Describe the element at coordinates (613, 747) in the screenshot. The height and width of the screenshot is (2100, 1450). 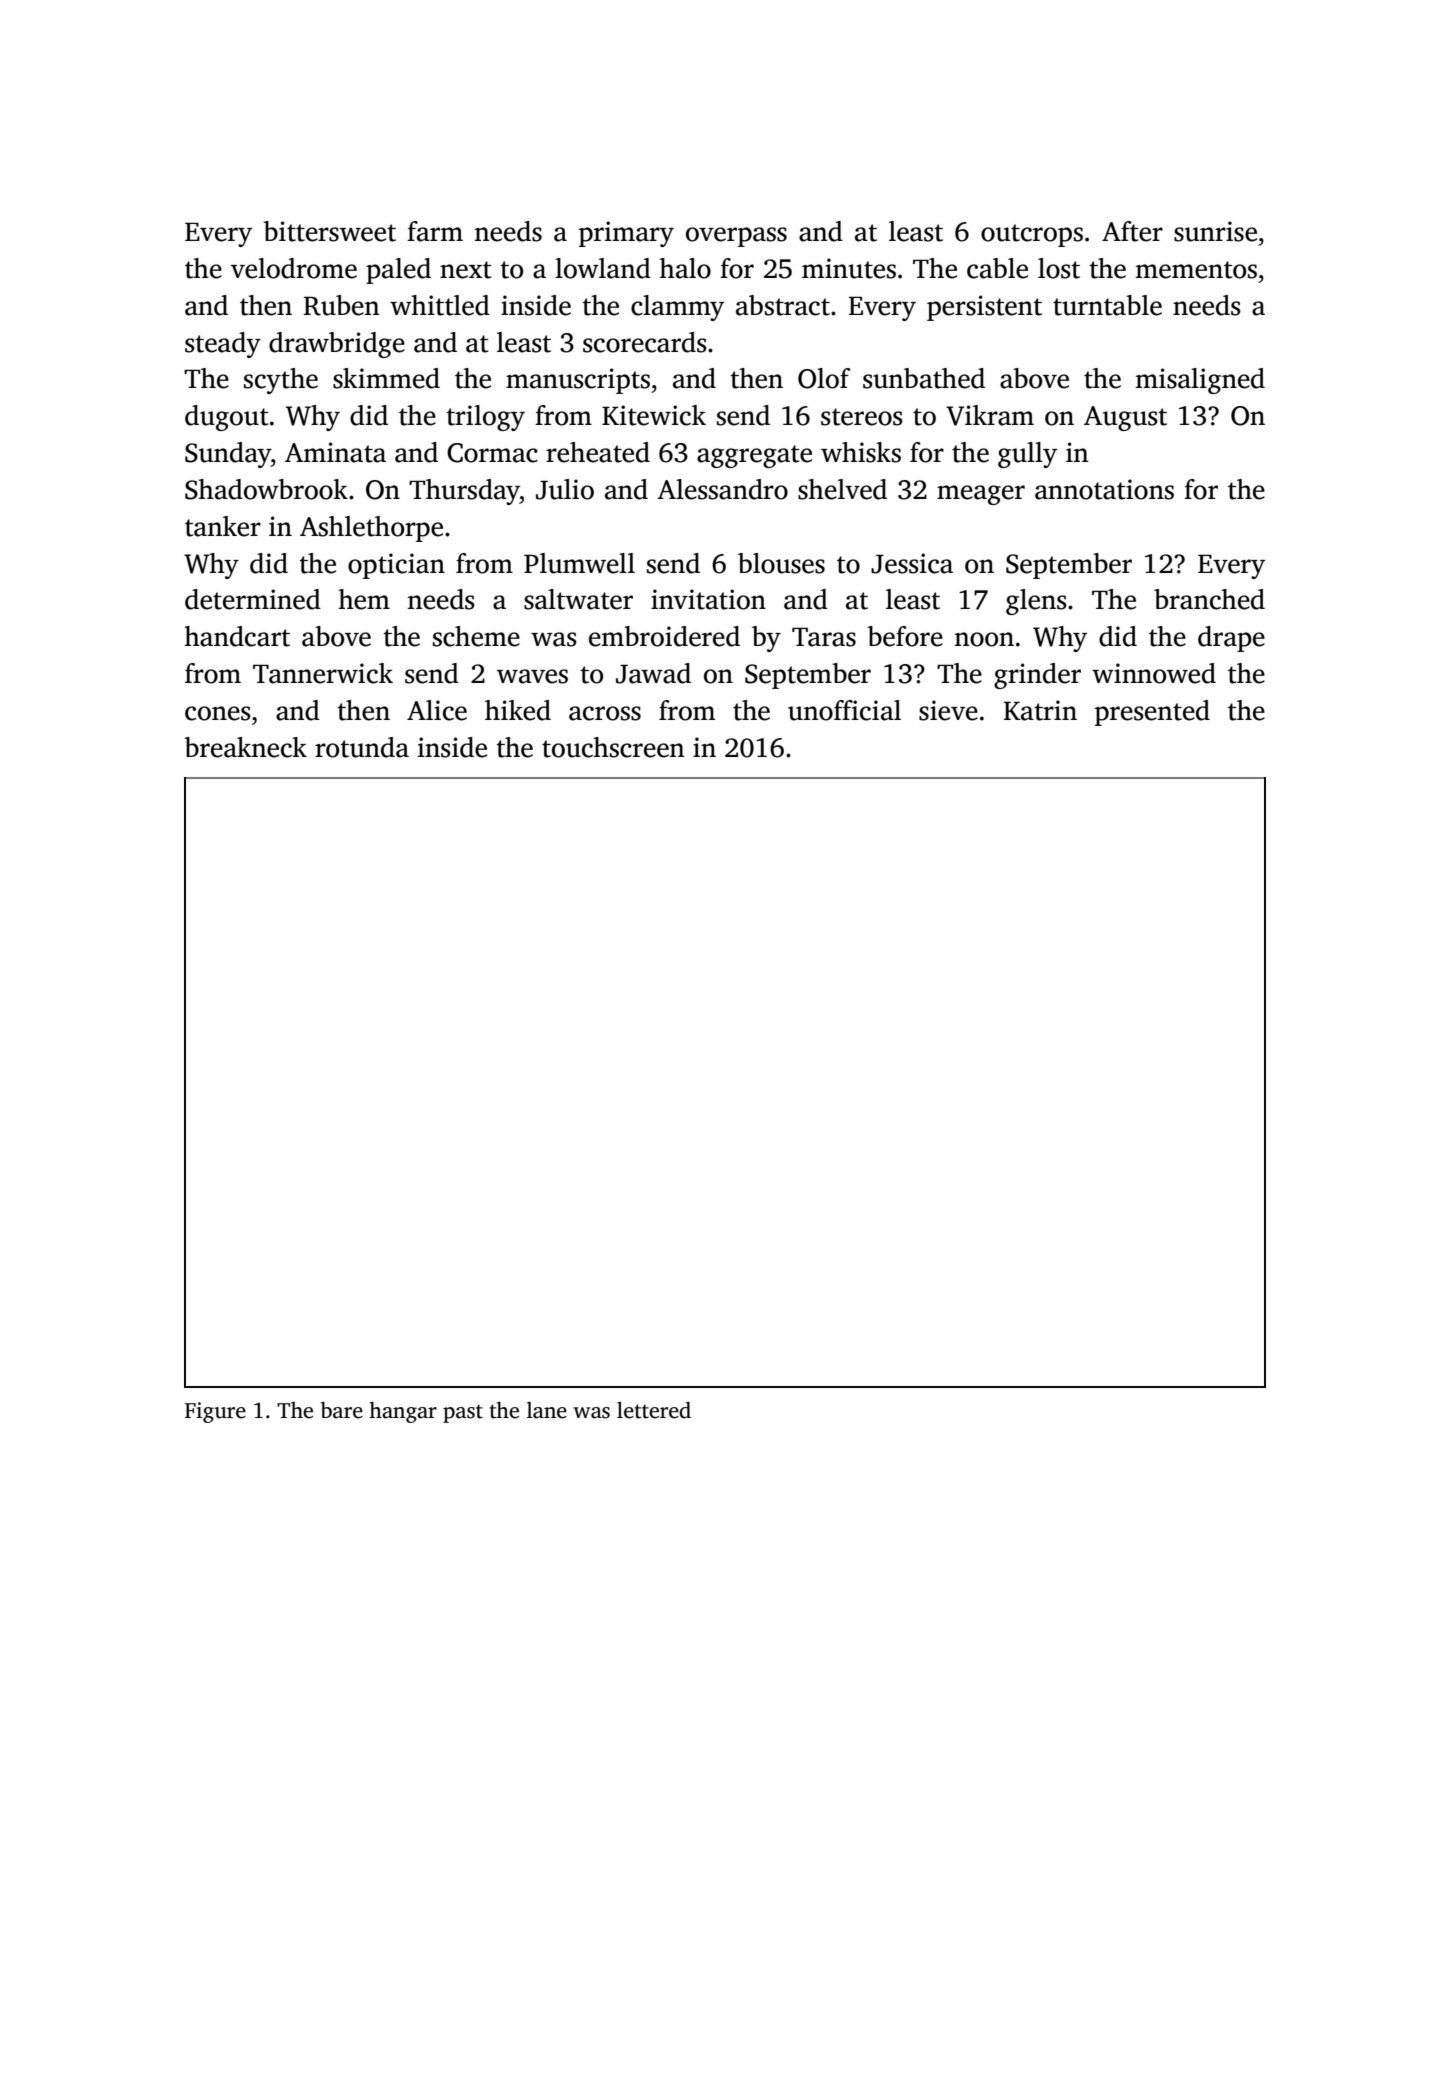
I see `touchscreen` at that location.
